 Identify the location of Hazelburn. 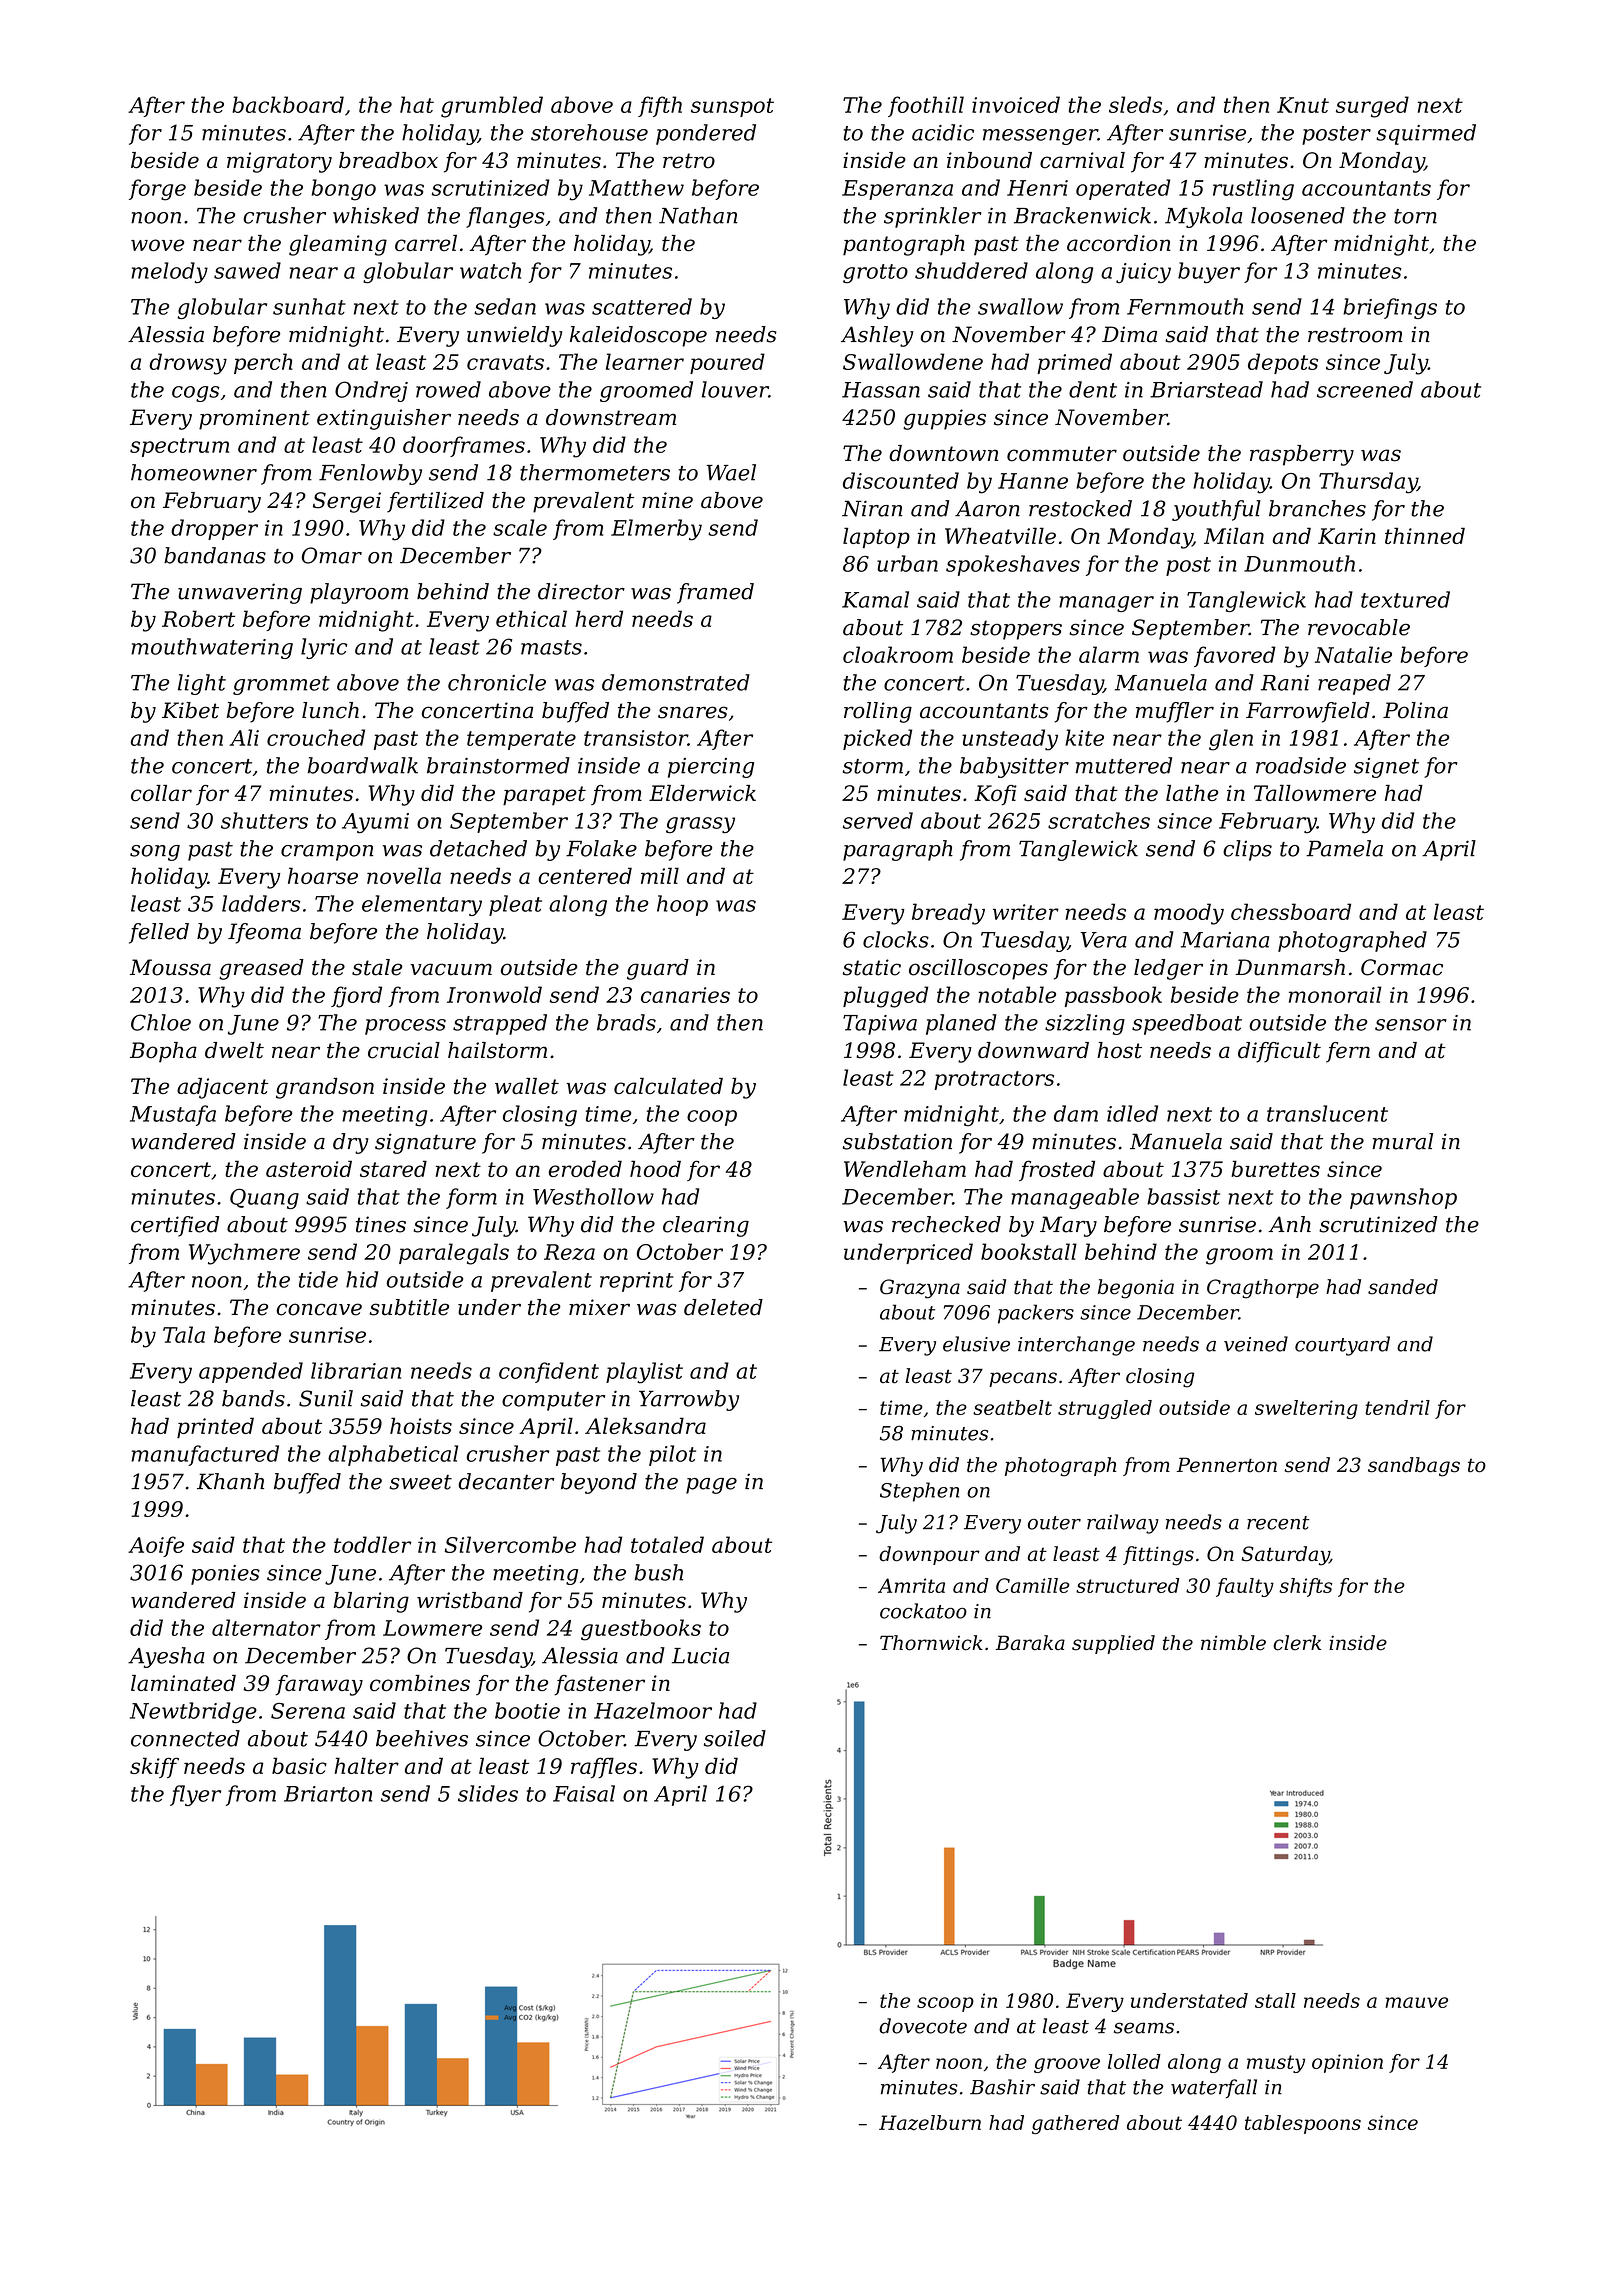
(930, 2123).
